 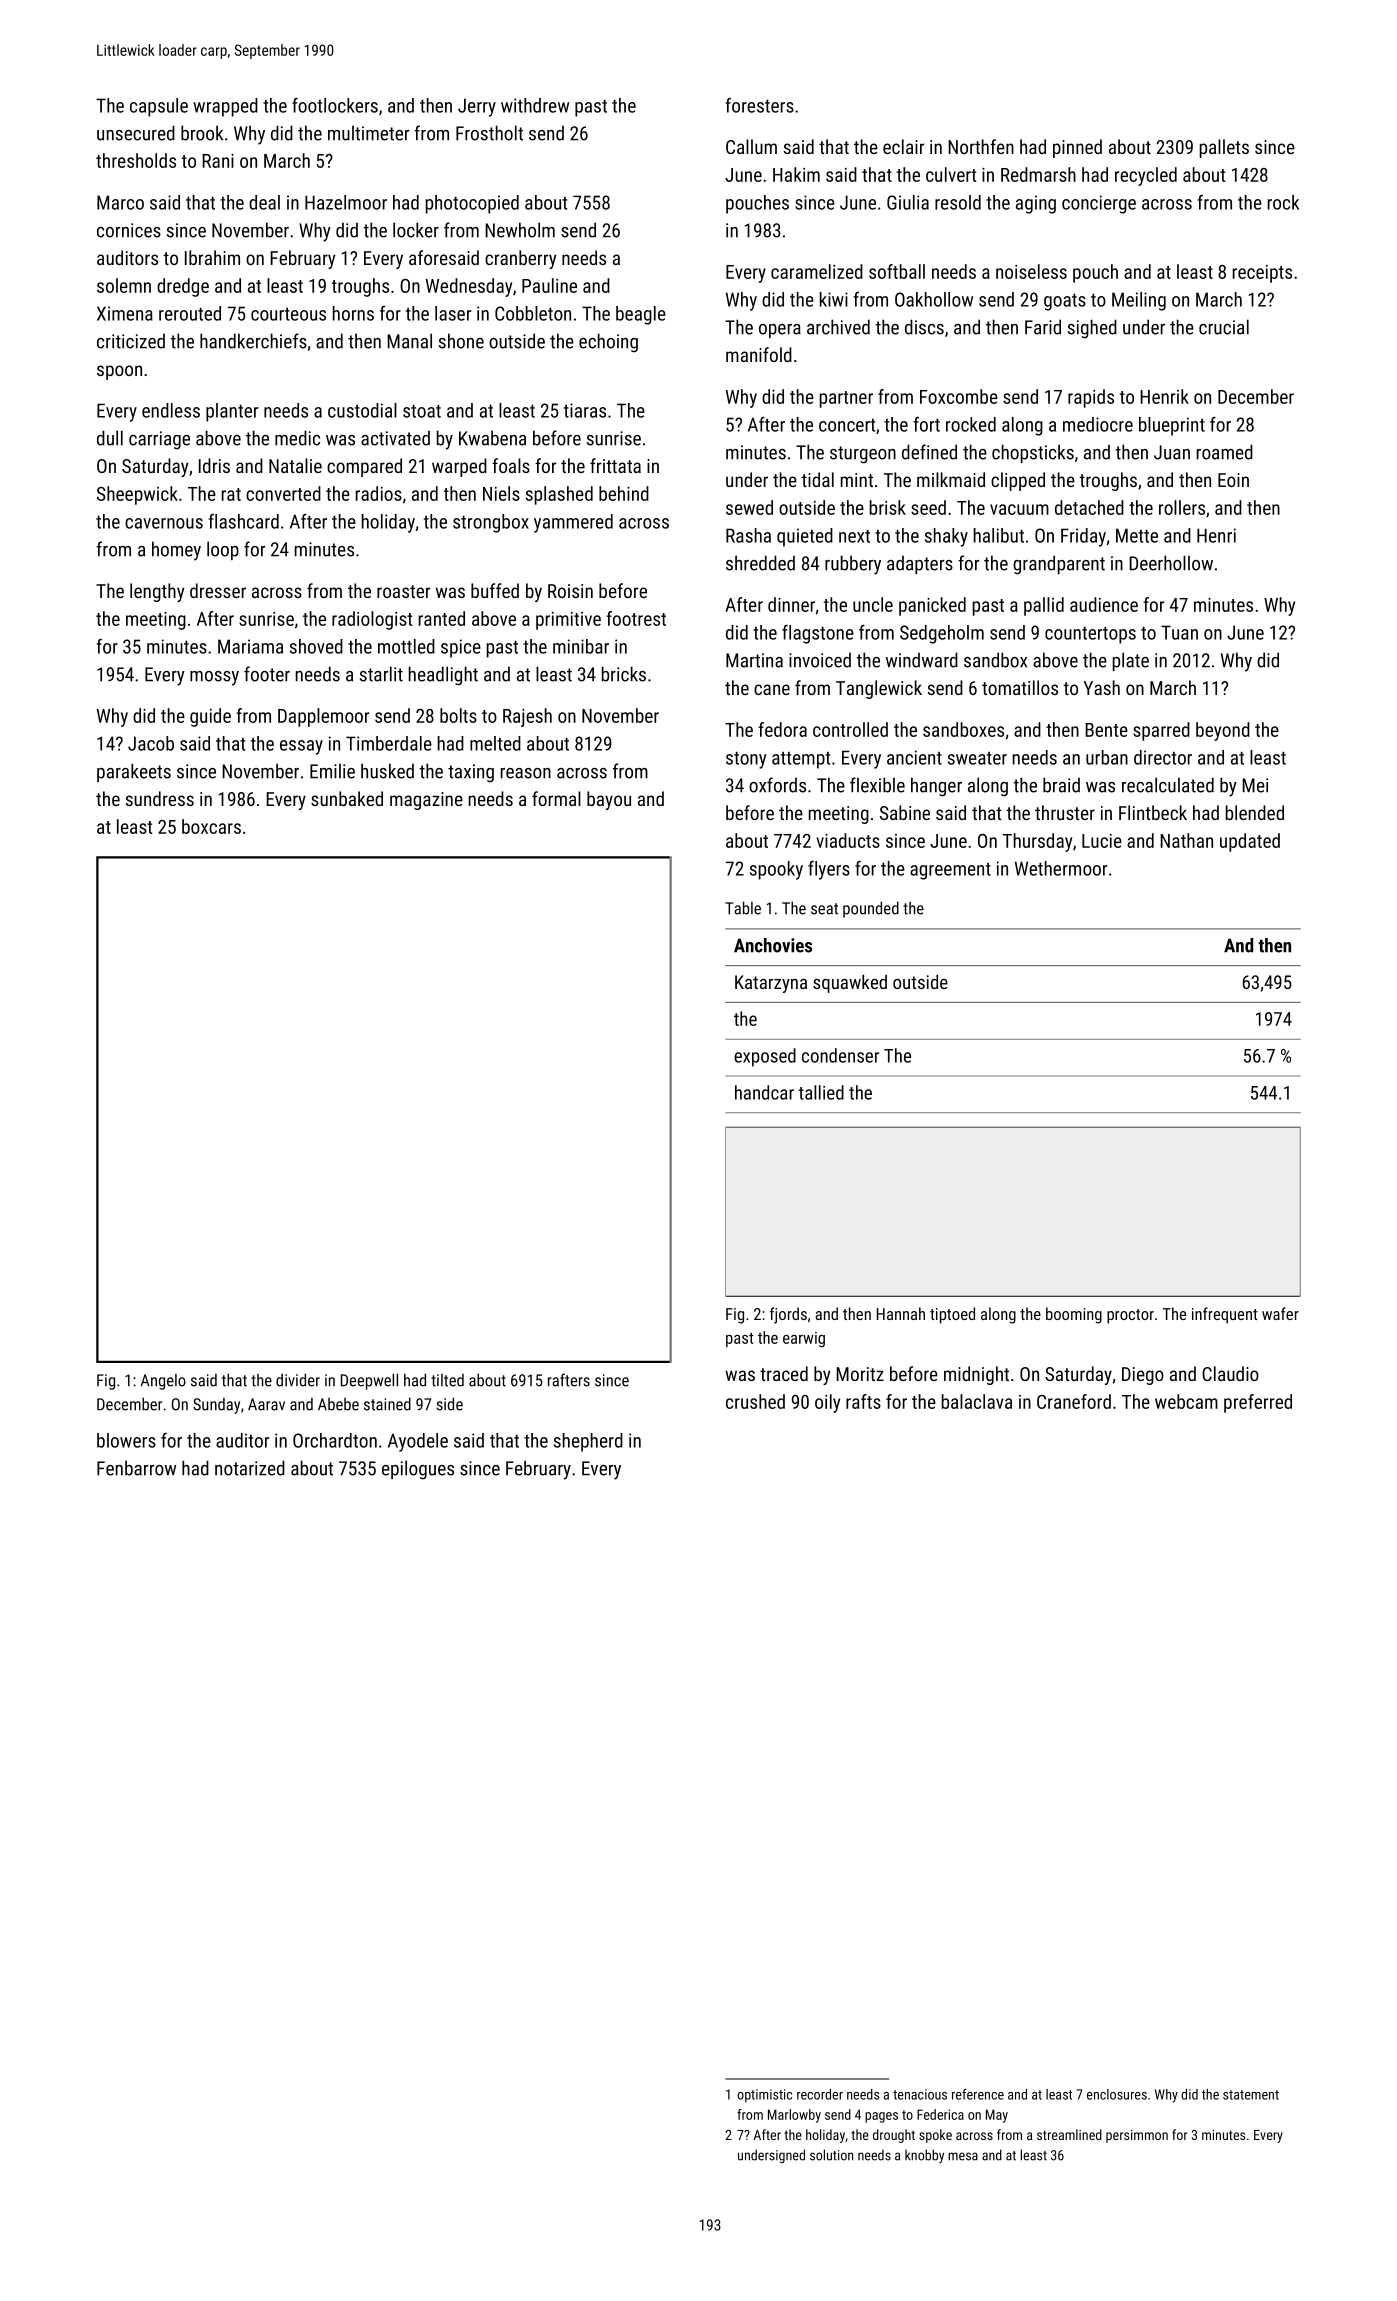 I want to click on invoiced, so click(x=820, y=660).
